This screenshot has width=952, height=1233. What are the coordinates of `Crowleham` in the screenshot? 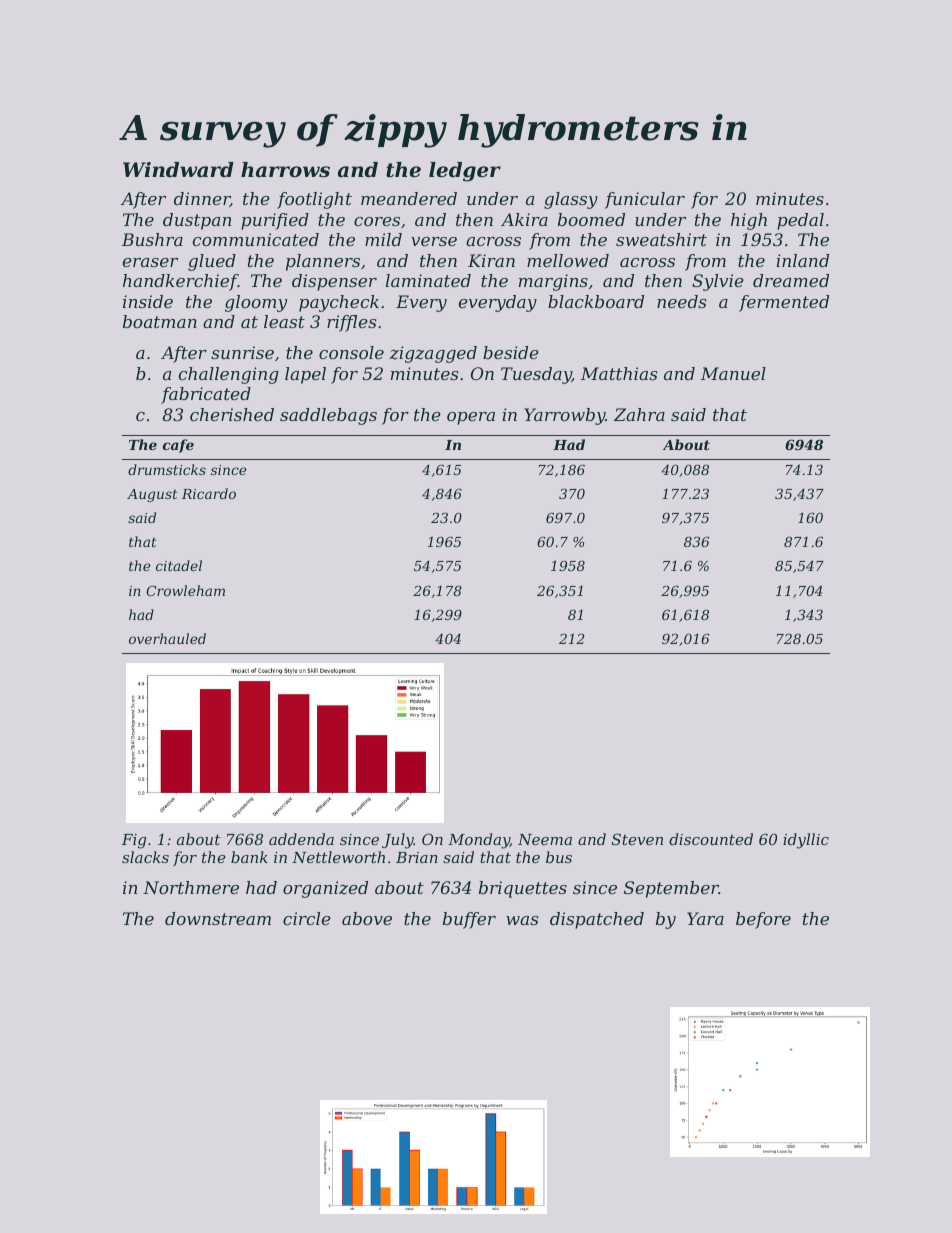 It's located at (185, 590).
